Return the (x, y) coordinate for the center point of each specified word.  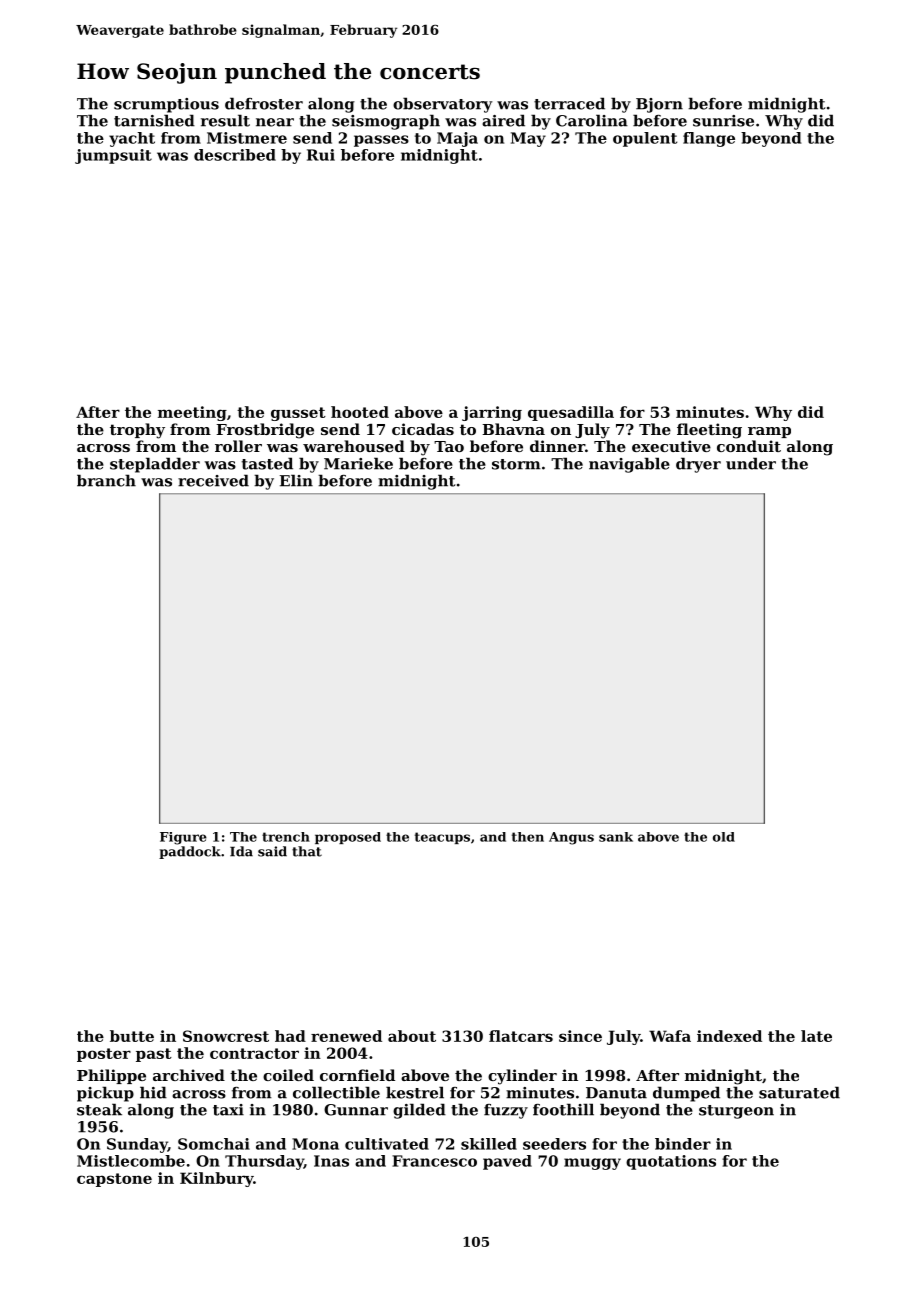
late (816, 1036)
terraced (569, 103)
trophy (137, 431)
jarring (492, 413)
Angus (571, 838)
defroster (264, 103)
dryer (698, 465)
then (528, 837)
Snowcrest (226, 1036)
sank (616, 837)
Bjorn (659, 105)
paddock (190, 852)
